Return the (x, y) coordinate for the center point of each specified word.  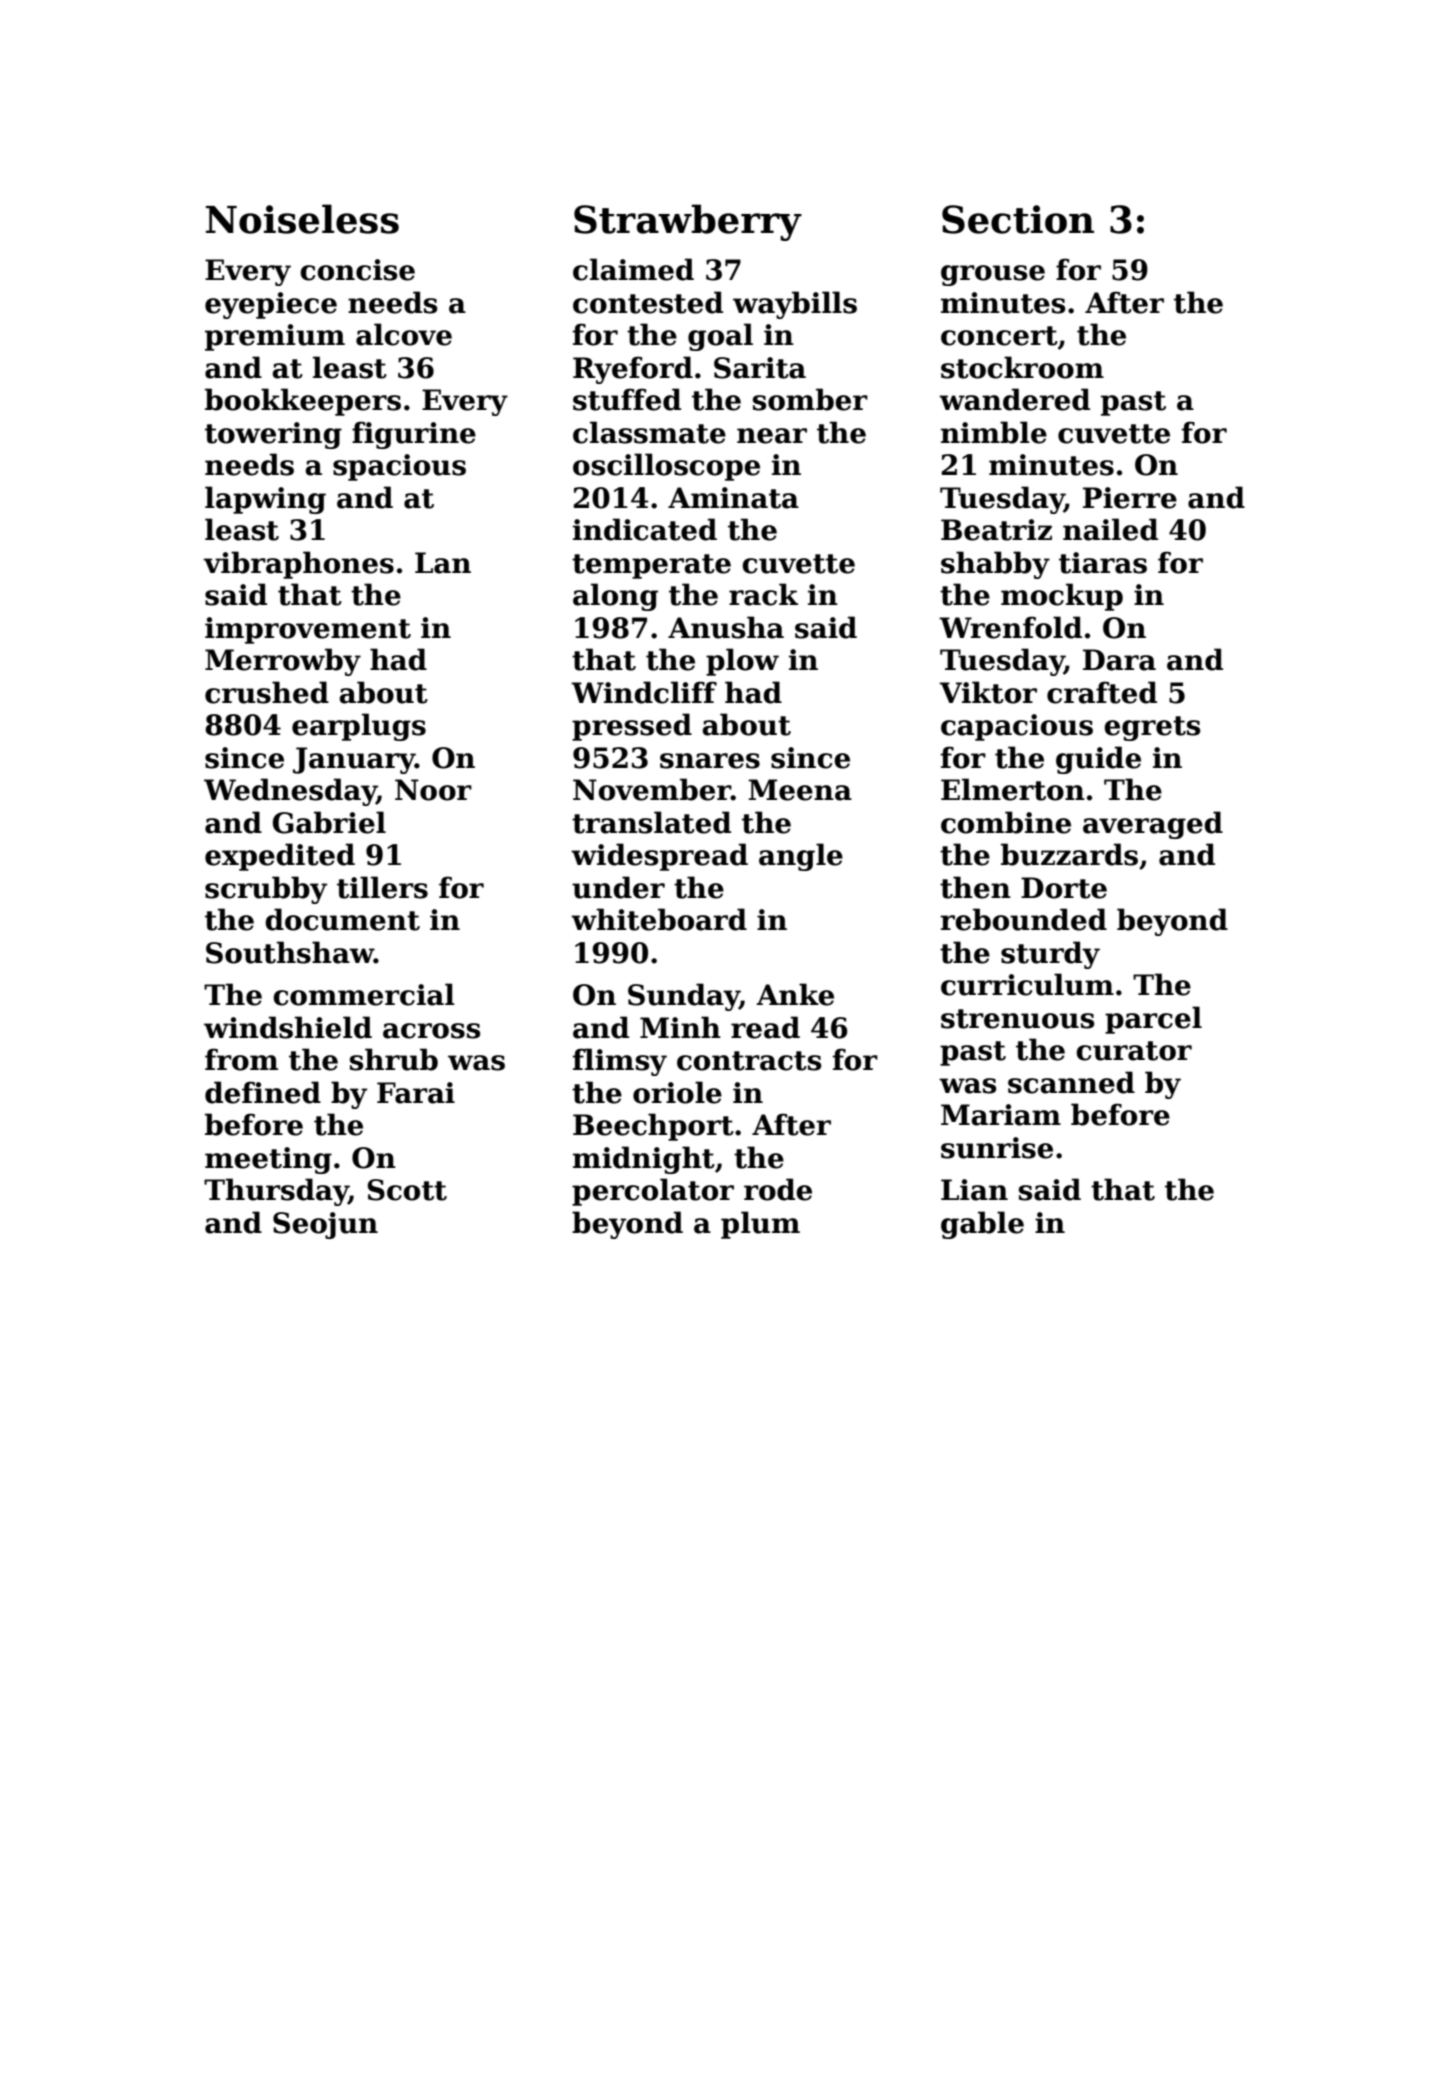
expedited (280, 857)
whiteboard (659, 919)
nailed (1110, 529)
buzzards (1069, 854)
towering (273, 435)
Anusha (726, 627)
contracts (749, 1061)
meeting (268, 1160)
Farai (416, 1093)
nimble (994, 432)
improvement (308, 630)
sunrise (997, 1148)
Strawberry (688, 222)
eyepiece (271, 305)
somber (810, 399)
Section (1018, 219)
